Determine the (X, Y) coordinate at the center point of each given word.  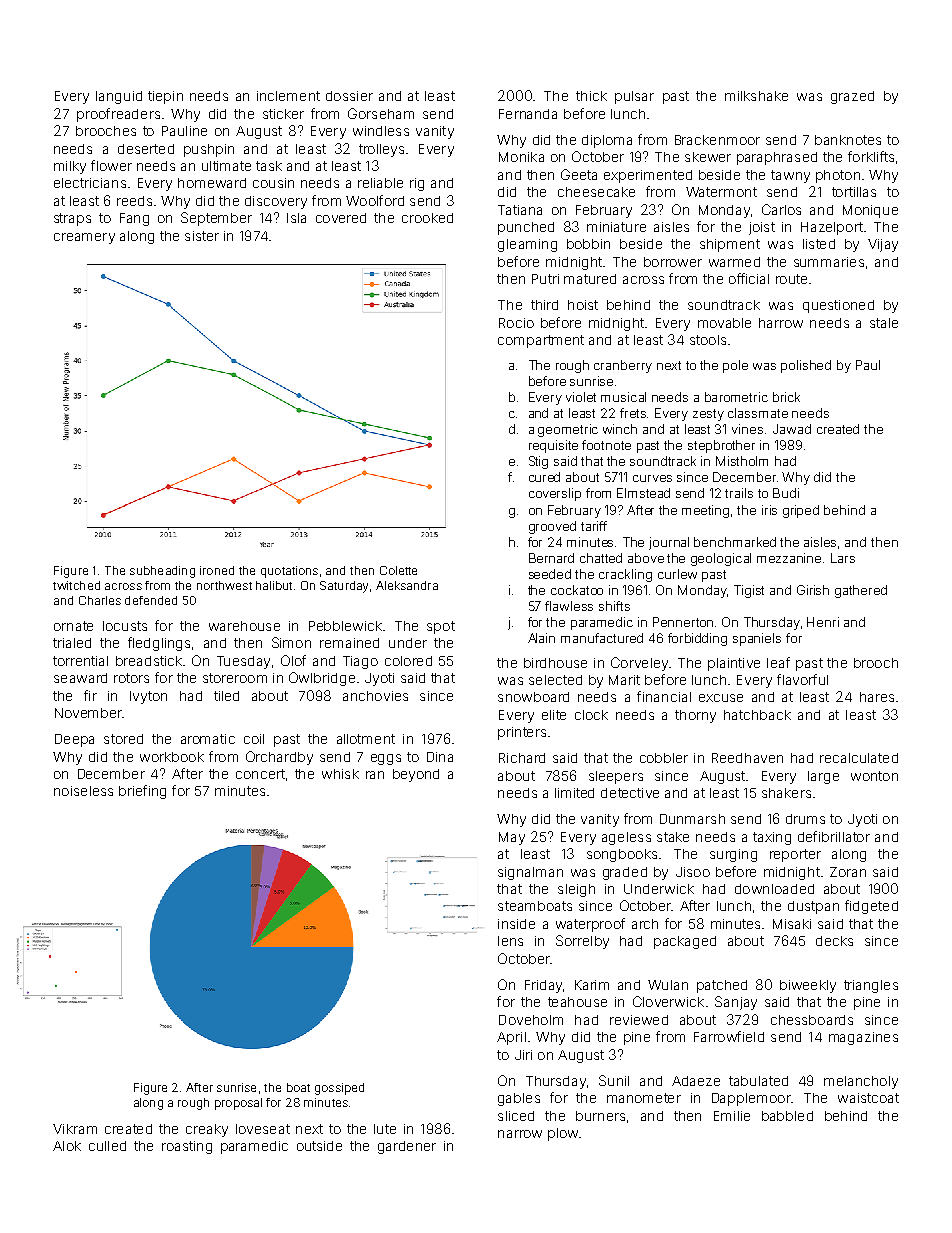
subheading (162, 572)
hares (877, 697)
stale (884, 323)
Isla (296, 218)
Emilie (732, 1116)
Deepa (74, 740)
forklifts (871, 156)
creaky (207, 1130)
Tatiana (520, 210)
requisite (553, 446)
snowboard (533, 697)
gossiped (339, 1089)
